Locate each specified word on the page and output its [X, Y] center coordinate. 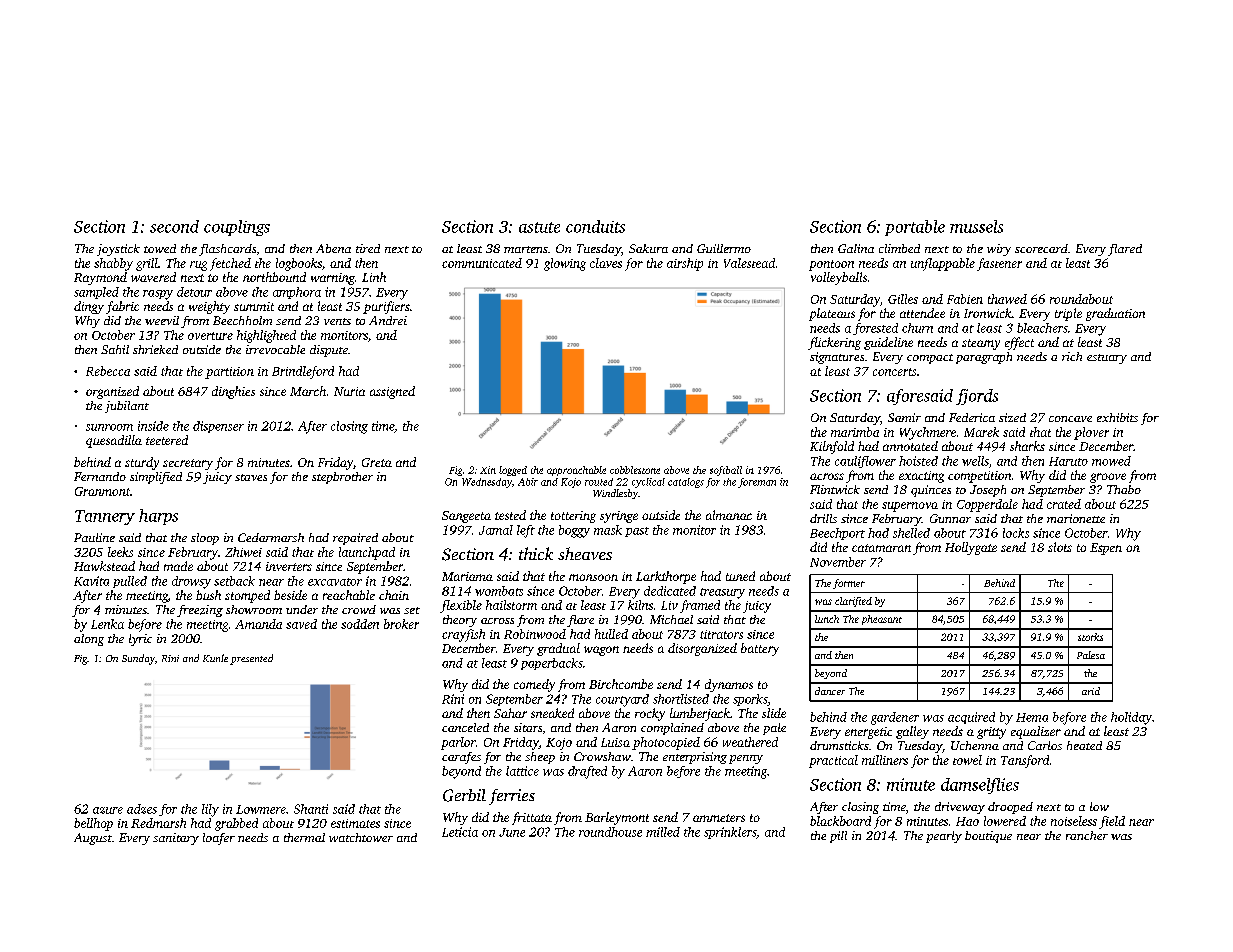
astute [539, 227]
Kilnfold [832, 447]
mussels [976, 226]
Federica [972, 417]
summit [254, 306]
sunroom [109, 427]
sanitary [176, 839]
